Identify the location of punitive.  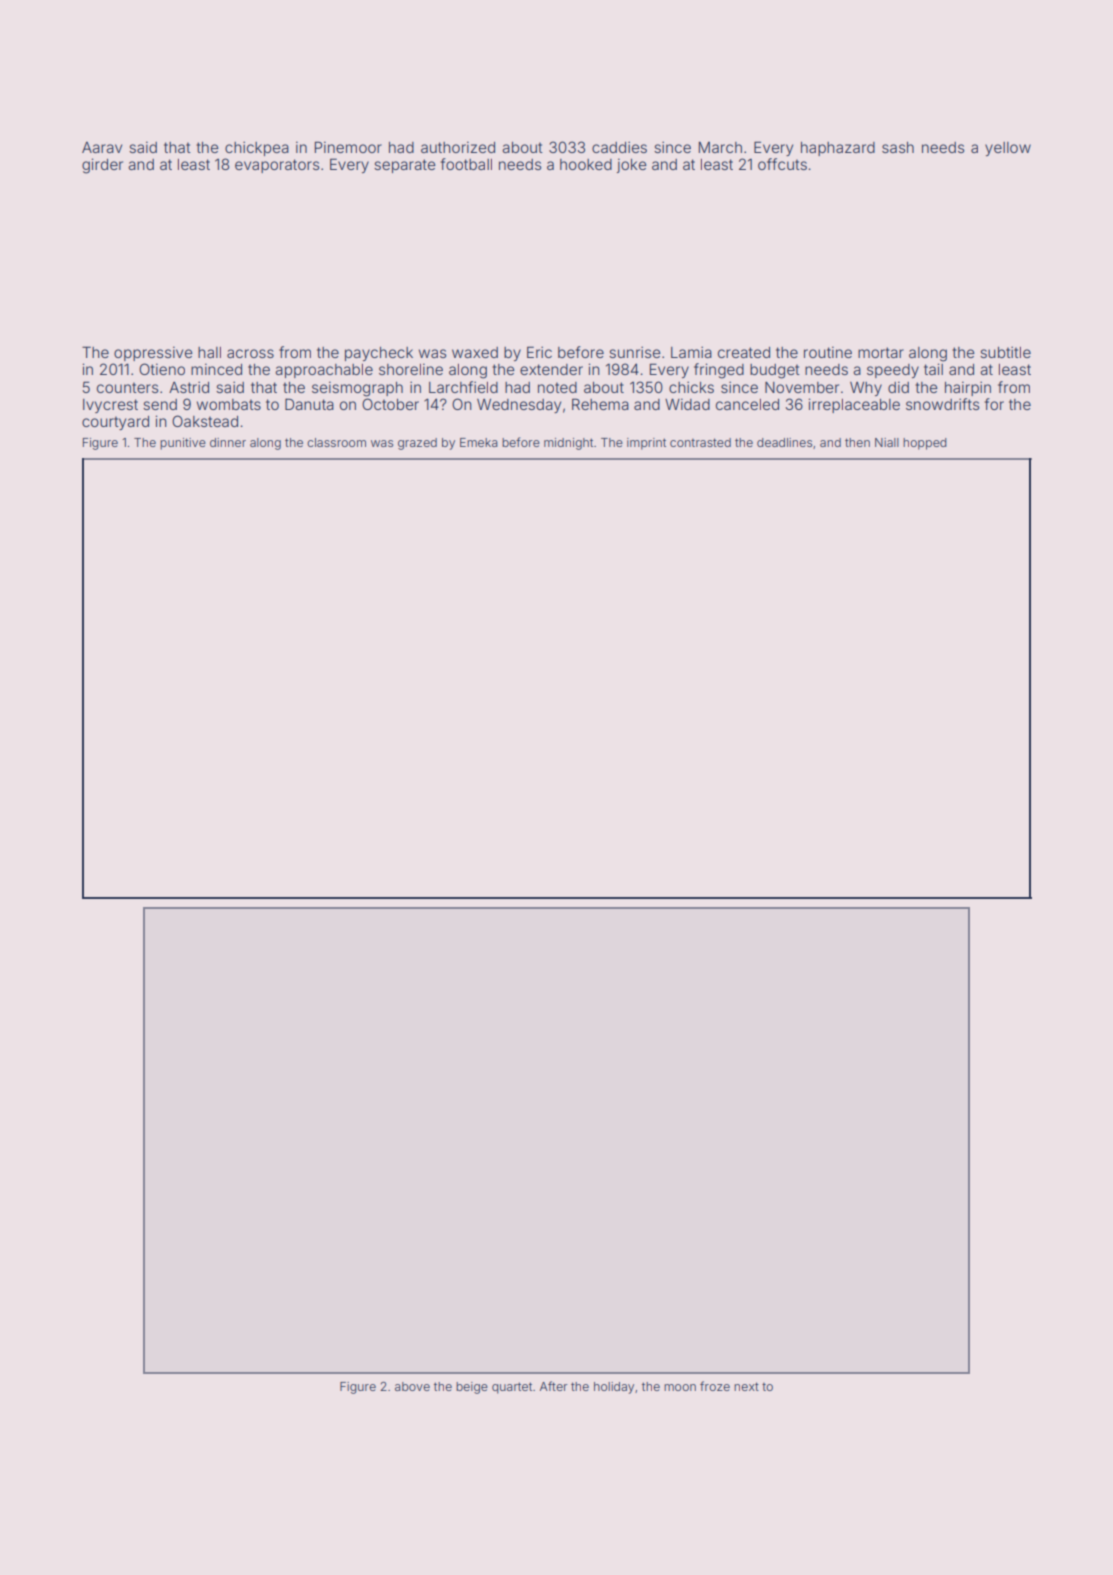
(183, 444).
